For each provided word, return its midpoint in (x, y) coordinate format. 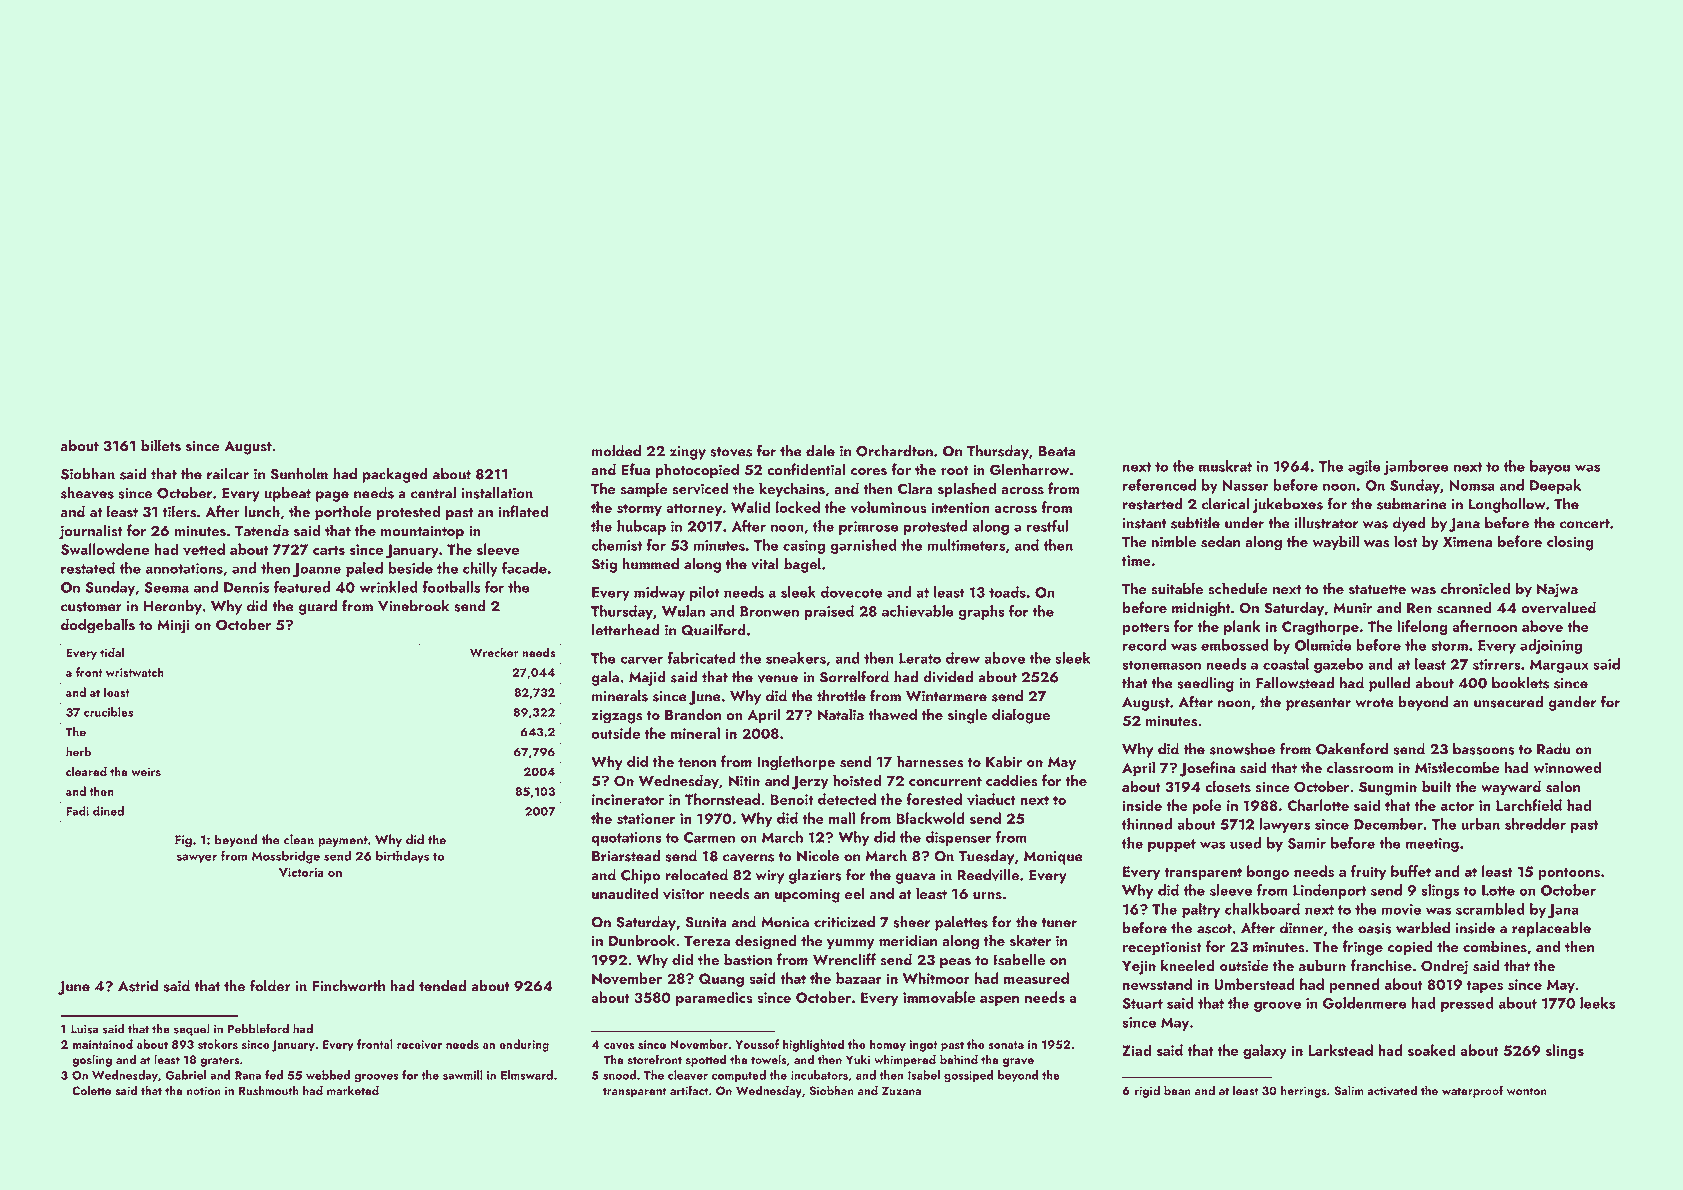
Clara (915, 488)
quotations (626, 839)
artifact (689, 1090)
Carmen (709, 837)
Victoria (301, 872)
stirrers (1497, 664)
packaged (395, 475)
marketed (353, 1090)
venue (778, 679)
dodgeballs (98, 626)
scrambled (1490, 909)
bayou (1550, 467)
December (1388, 824)
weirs (146, 772)
